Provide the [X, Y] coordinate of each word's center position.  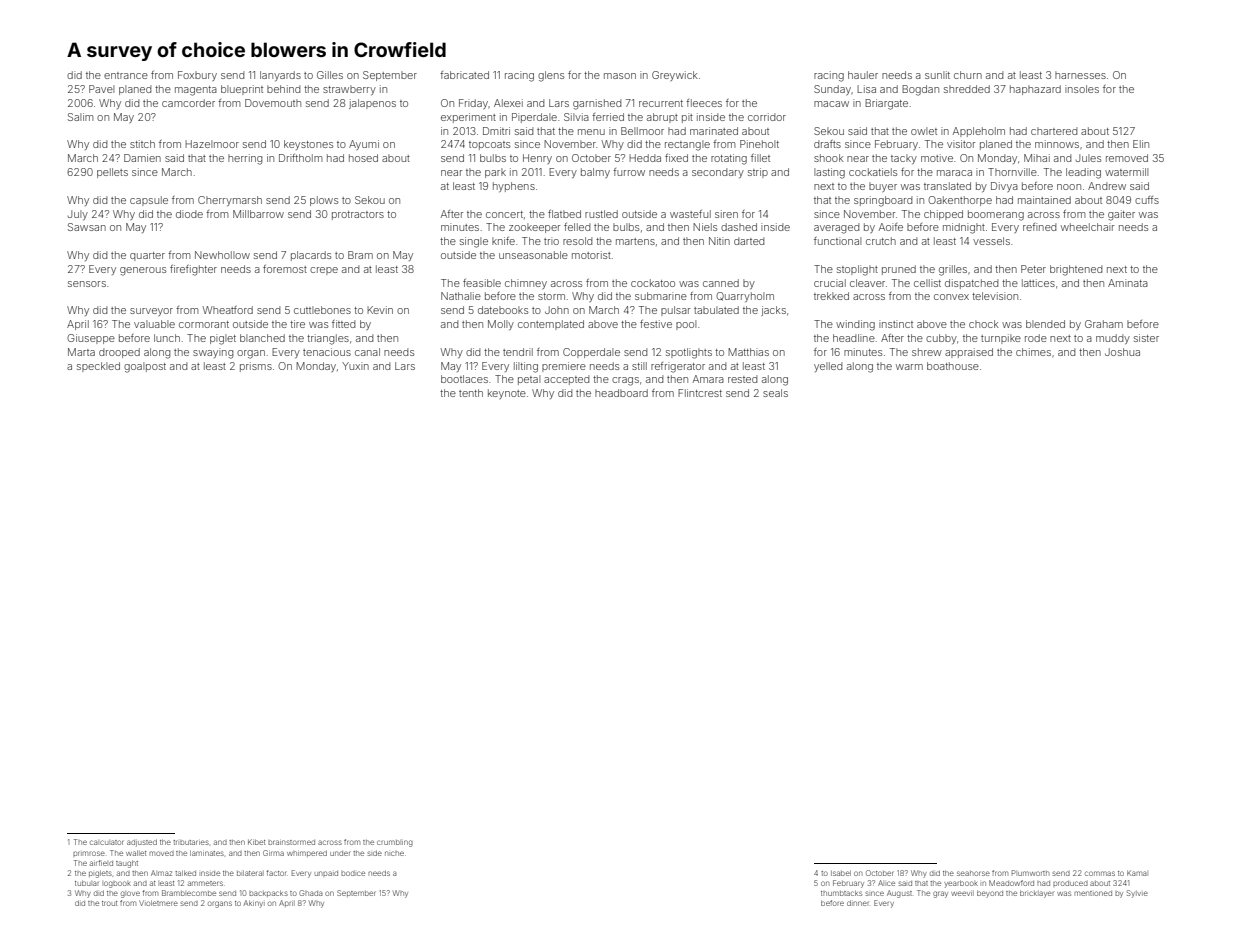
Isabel [841, 873]
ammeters [205, 883]
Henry [537, 159]
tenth [471, 393]
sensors [87, 284]
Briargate [886, 104]
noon [1069, 187]
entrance [126, 75]
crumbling [395, 843]
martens [635, 241]
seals [775, 393]
